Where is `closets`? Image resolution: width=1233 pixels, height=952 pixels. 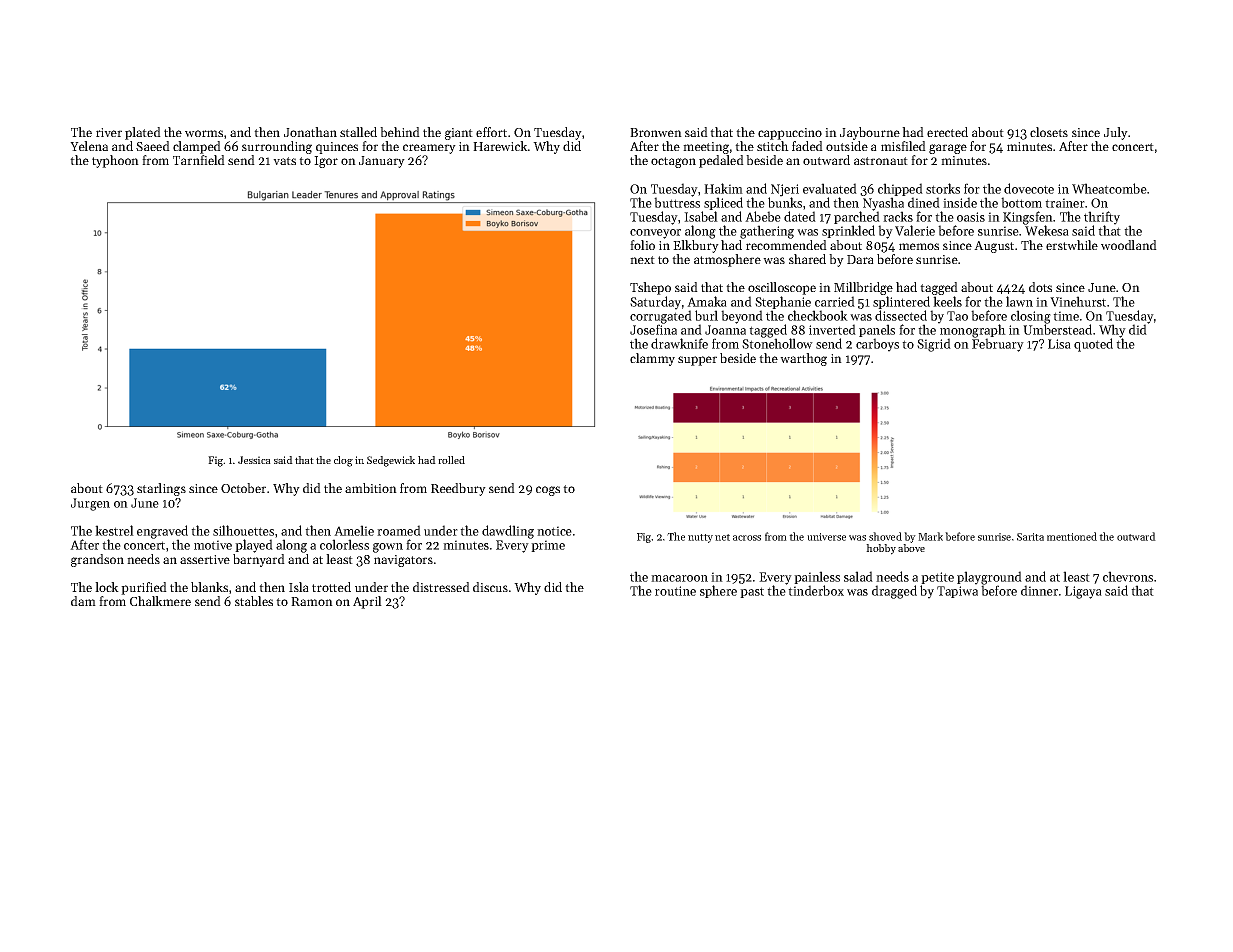
closets is located at coordinates (1049, 132).
